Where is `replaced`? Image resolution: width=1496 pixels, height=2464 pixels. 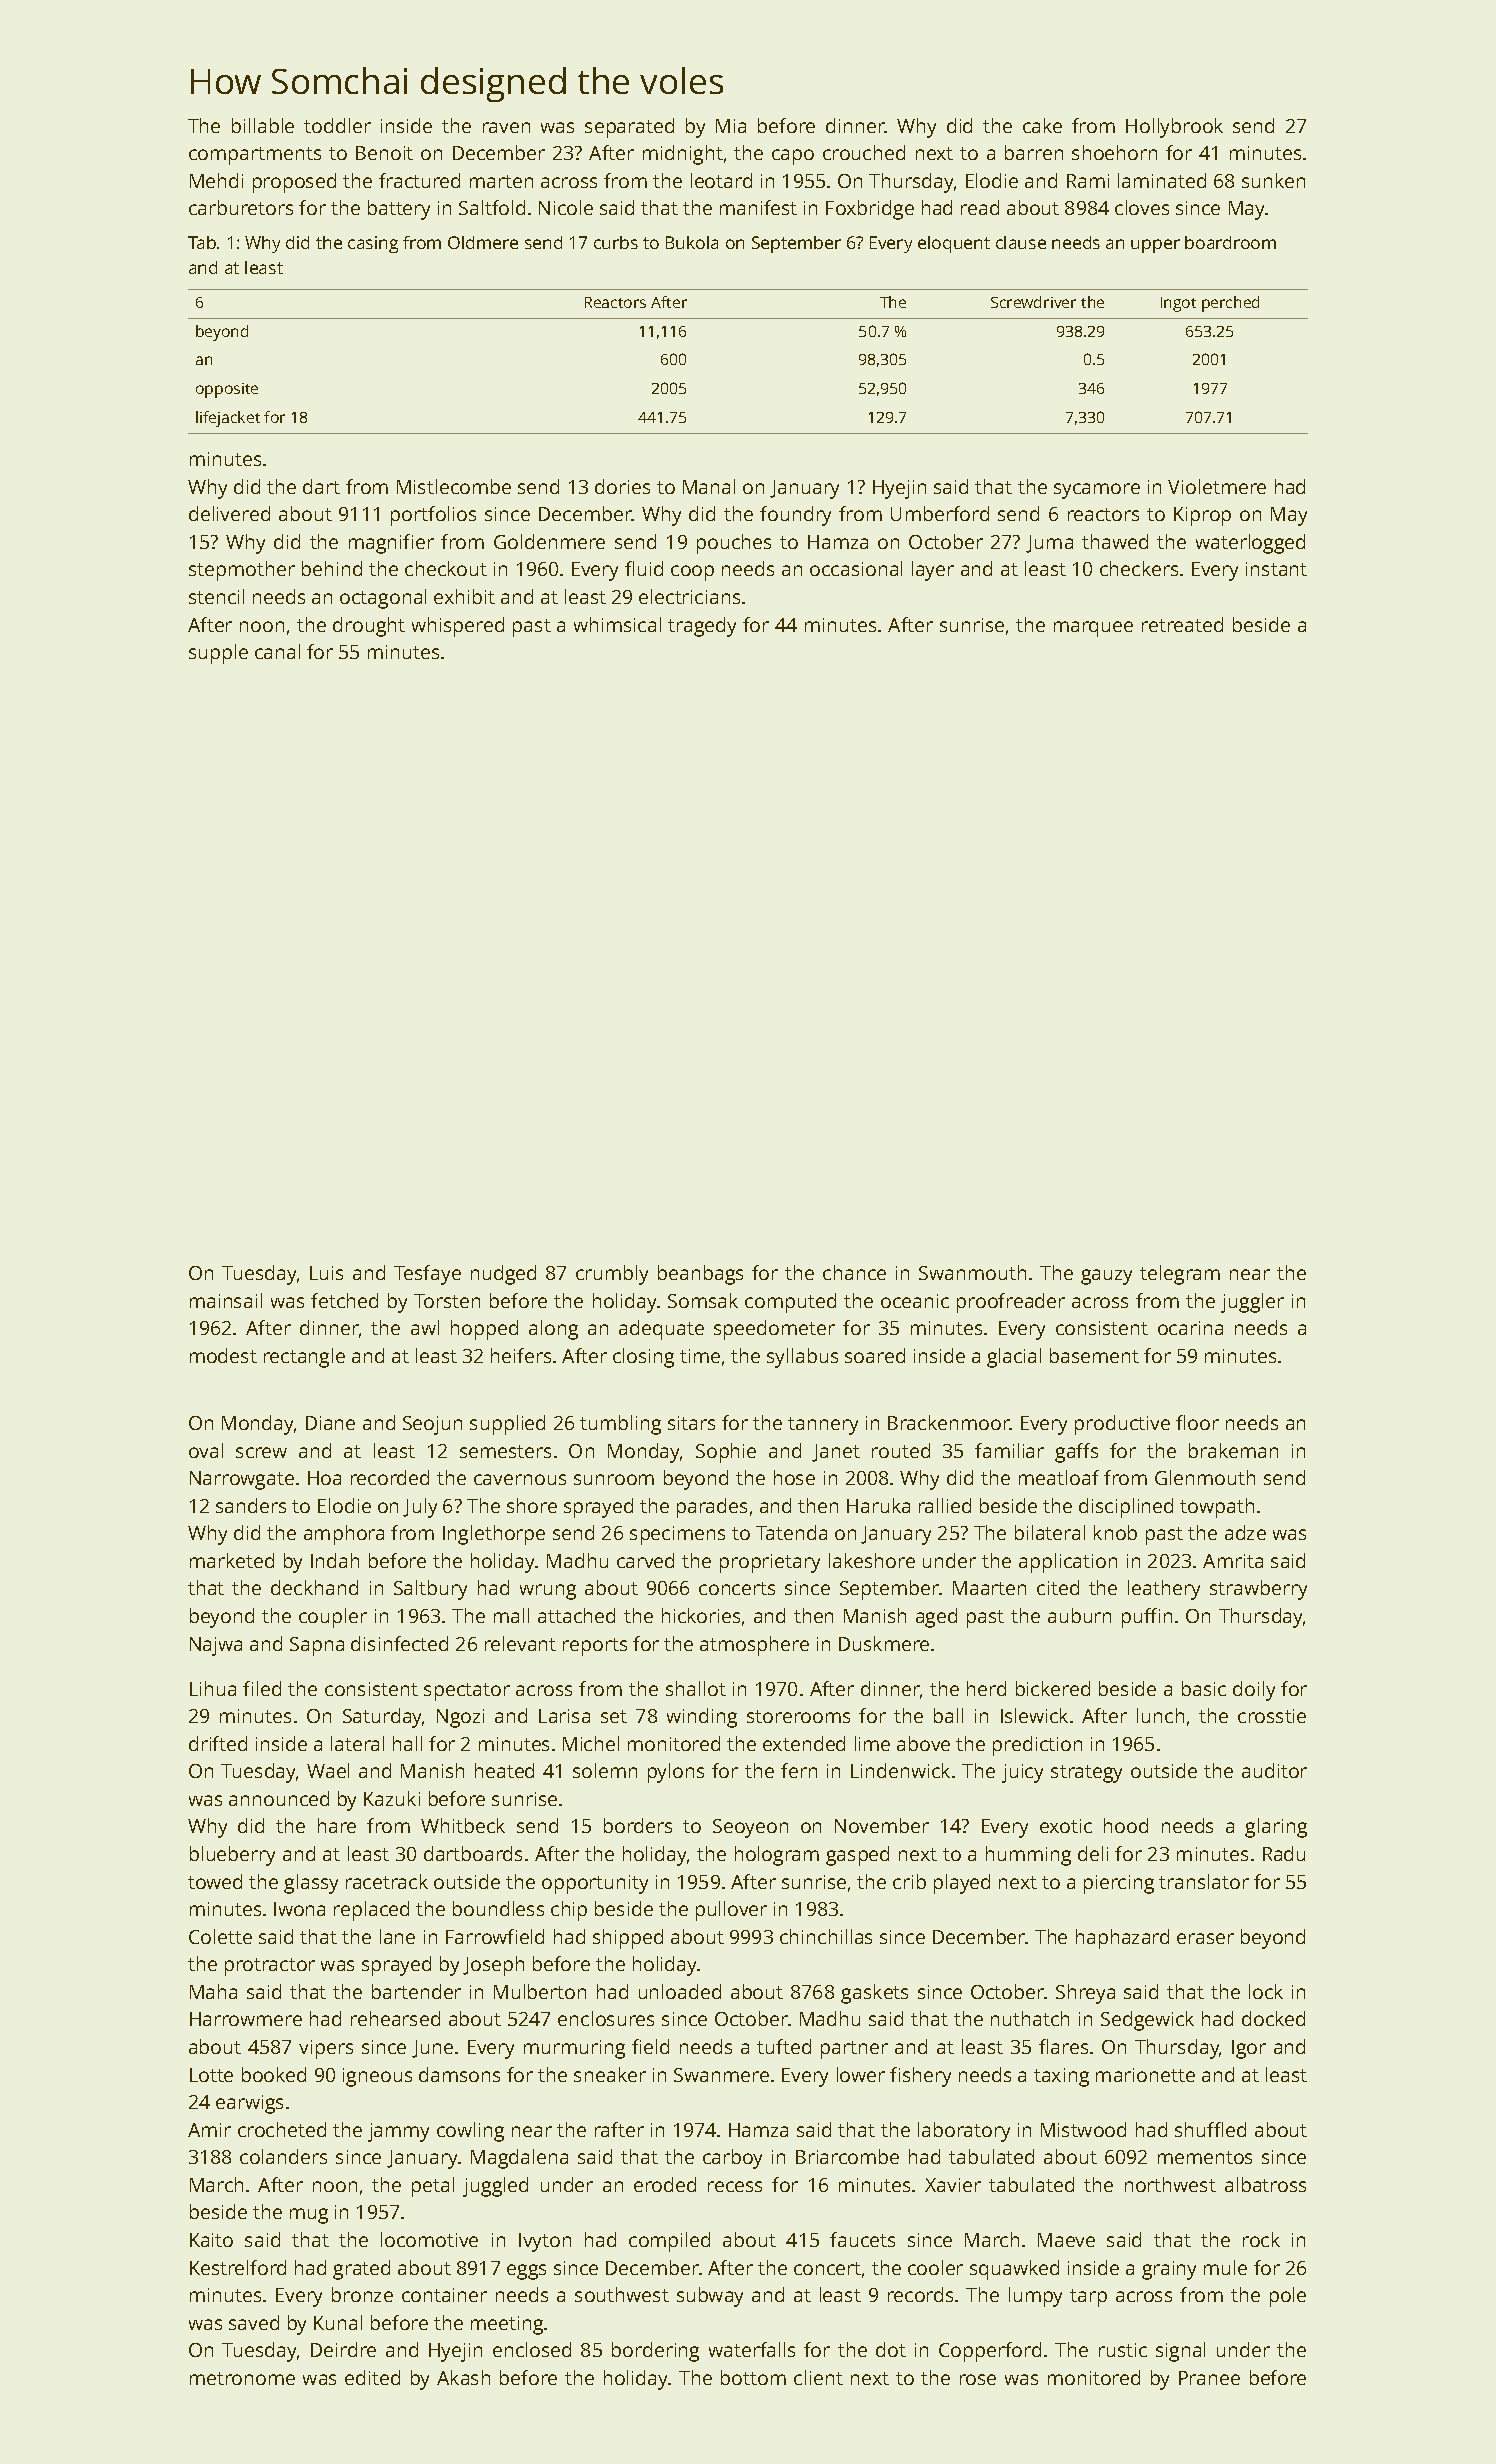
replaced is located at coordinates (371, 1911).
